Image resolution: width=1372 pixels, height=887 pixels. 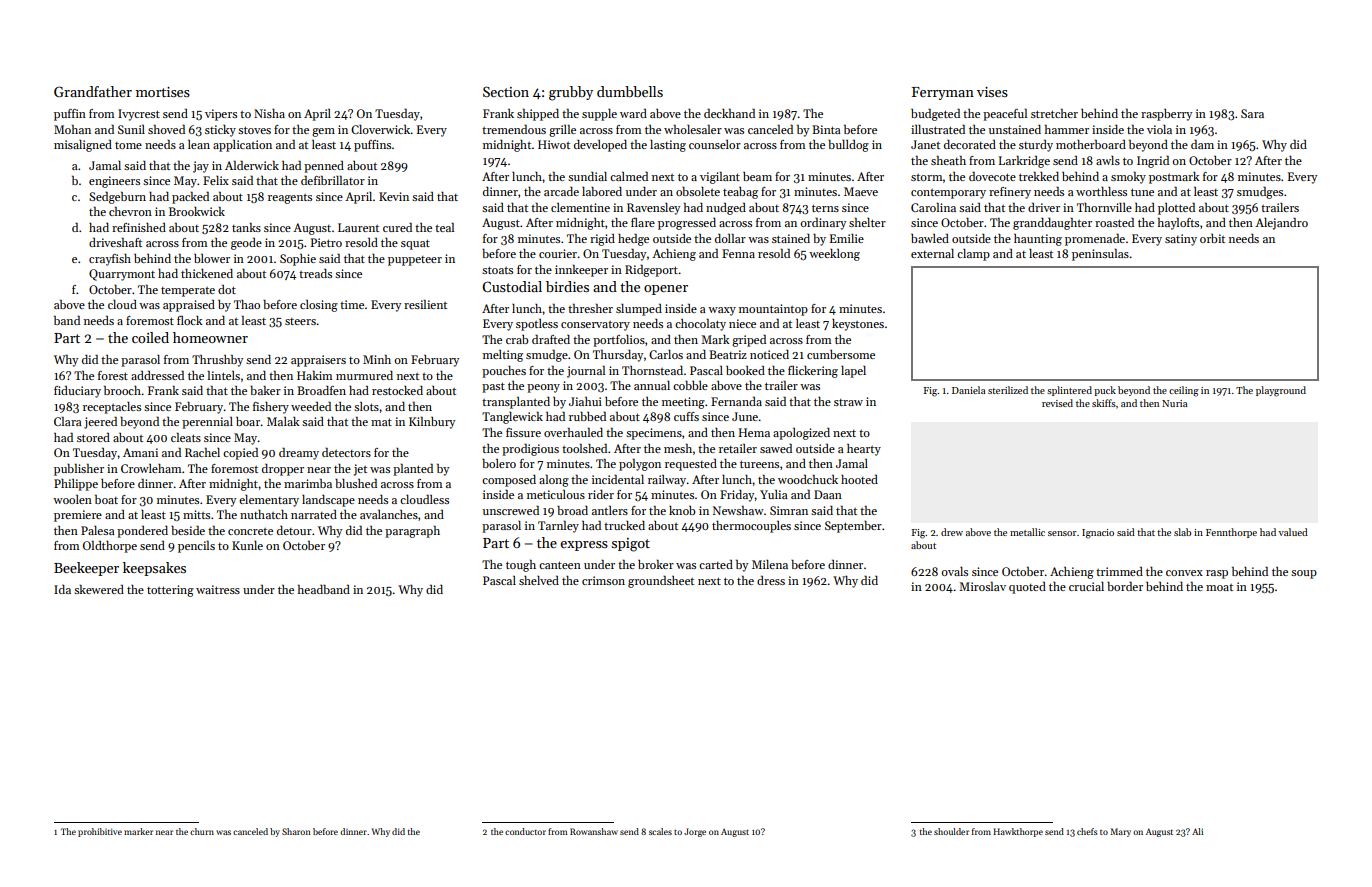 What do you see at coordinates (736, 401) in the screenshot?
I see `Fernanda` at bounding box center [736, 401].
